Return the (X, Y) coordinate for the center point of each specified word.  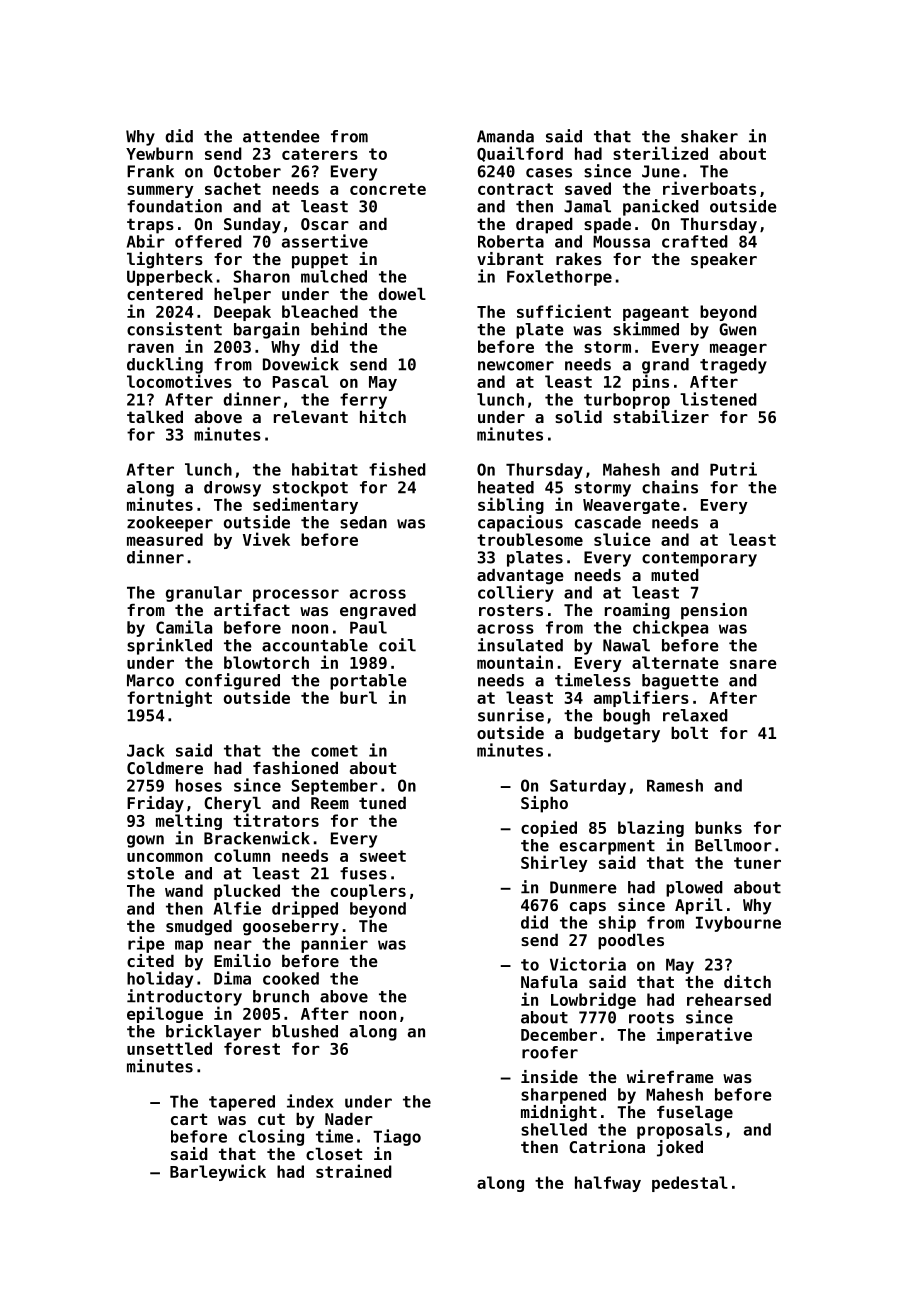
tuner (757, 863)
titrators (276, 820)
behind (339, 329)
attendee (281, 136)
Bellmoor (733, 845)
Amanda (505, 136)
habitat (325, 469)
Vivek (266, 539)
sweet (383, 856)
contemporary (699, 559)
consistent (174, 329)
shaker (709, 136)
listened (718, 399)
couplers (368, 892)
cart (189, 1119)
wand (184, 890)
